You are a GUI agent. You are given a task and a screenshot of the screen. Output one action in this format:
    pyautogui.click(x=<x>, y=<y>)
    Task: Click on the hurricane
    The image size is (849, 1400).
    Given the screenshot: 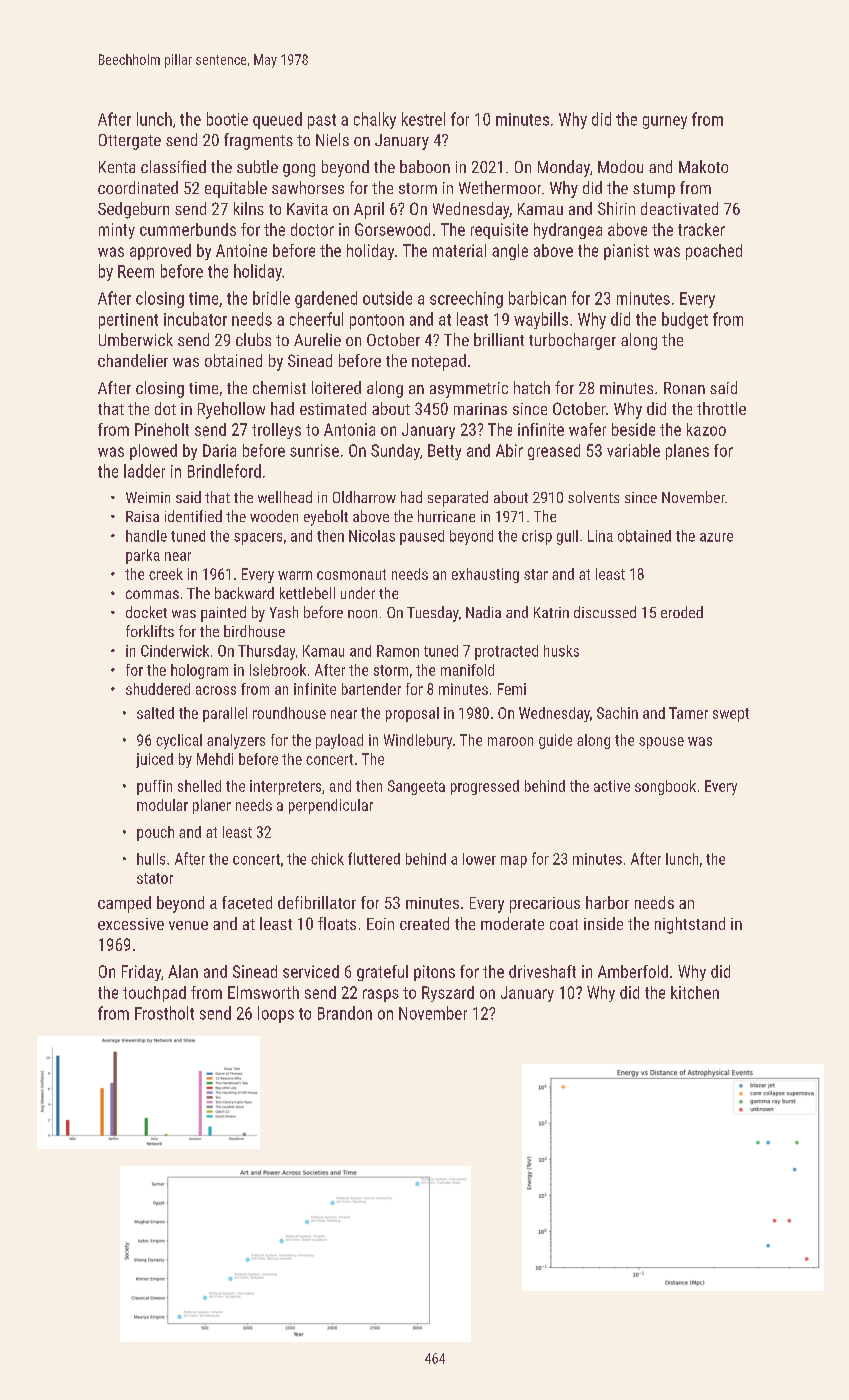 What is the action you would take?
    pyautogui.click(x=446, y=516)
